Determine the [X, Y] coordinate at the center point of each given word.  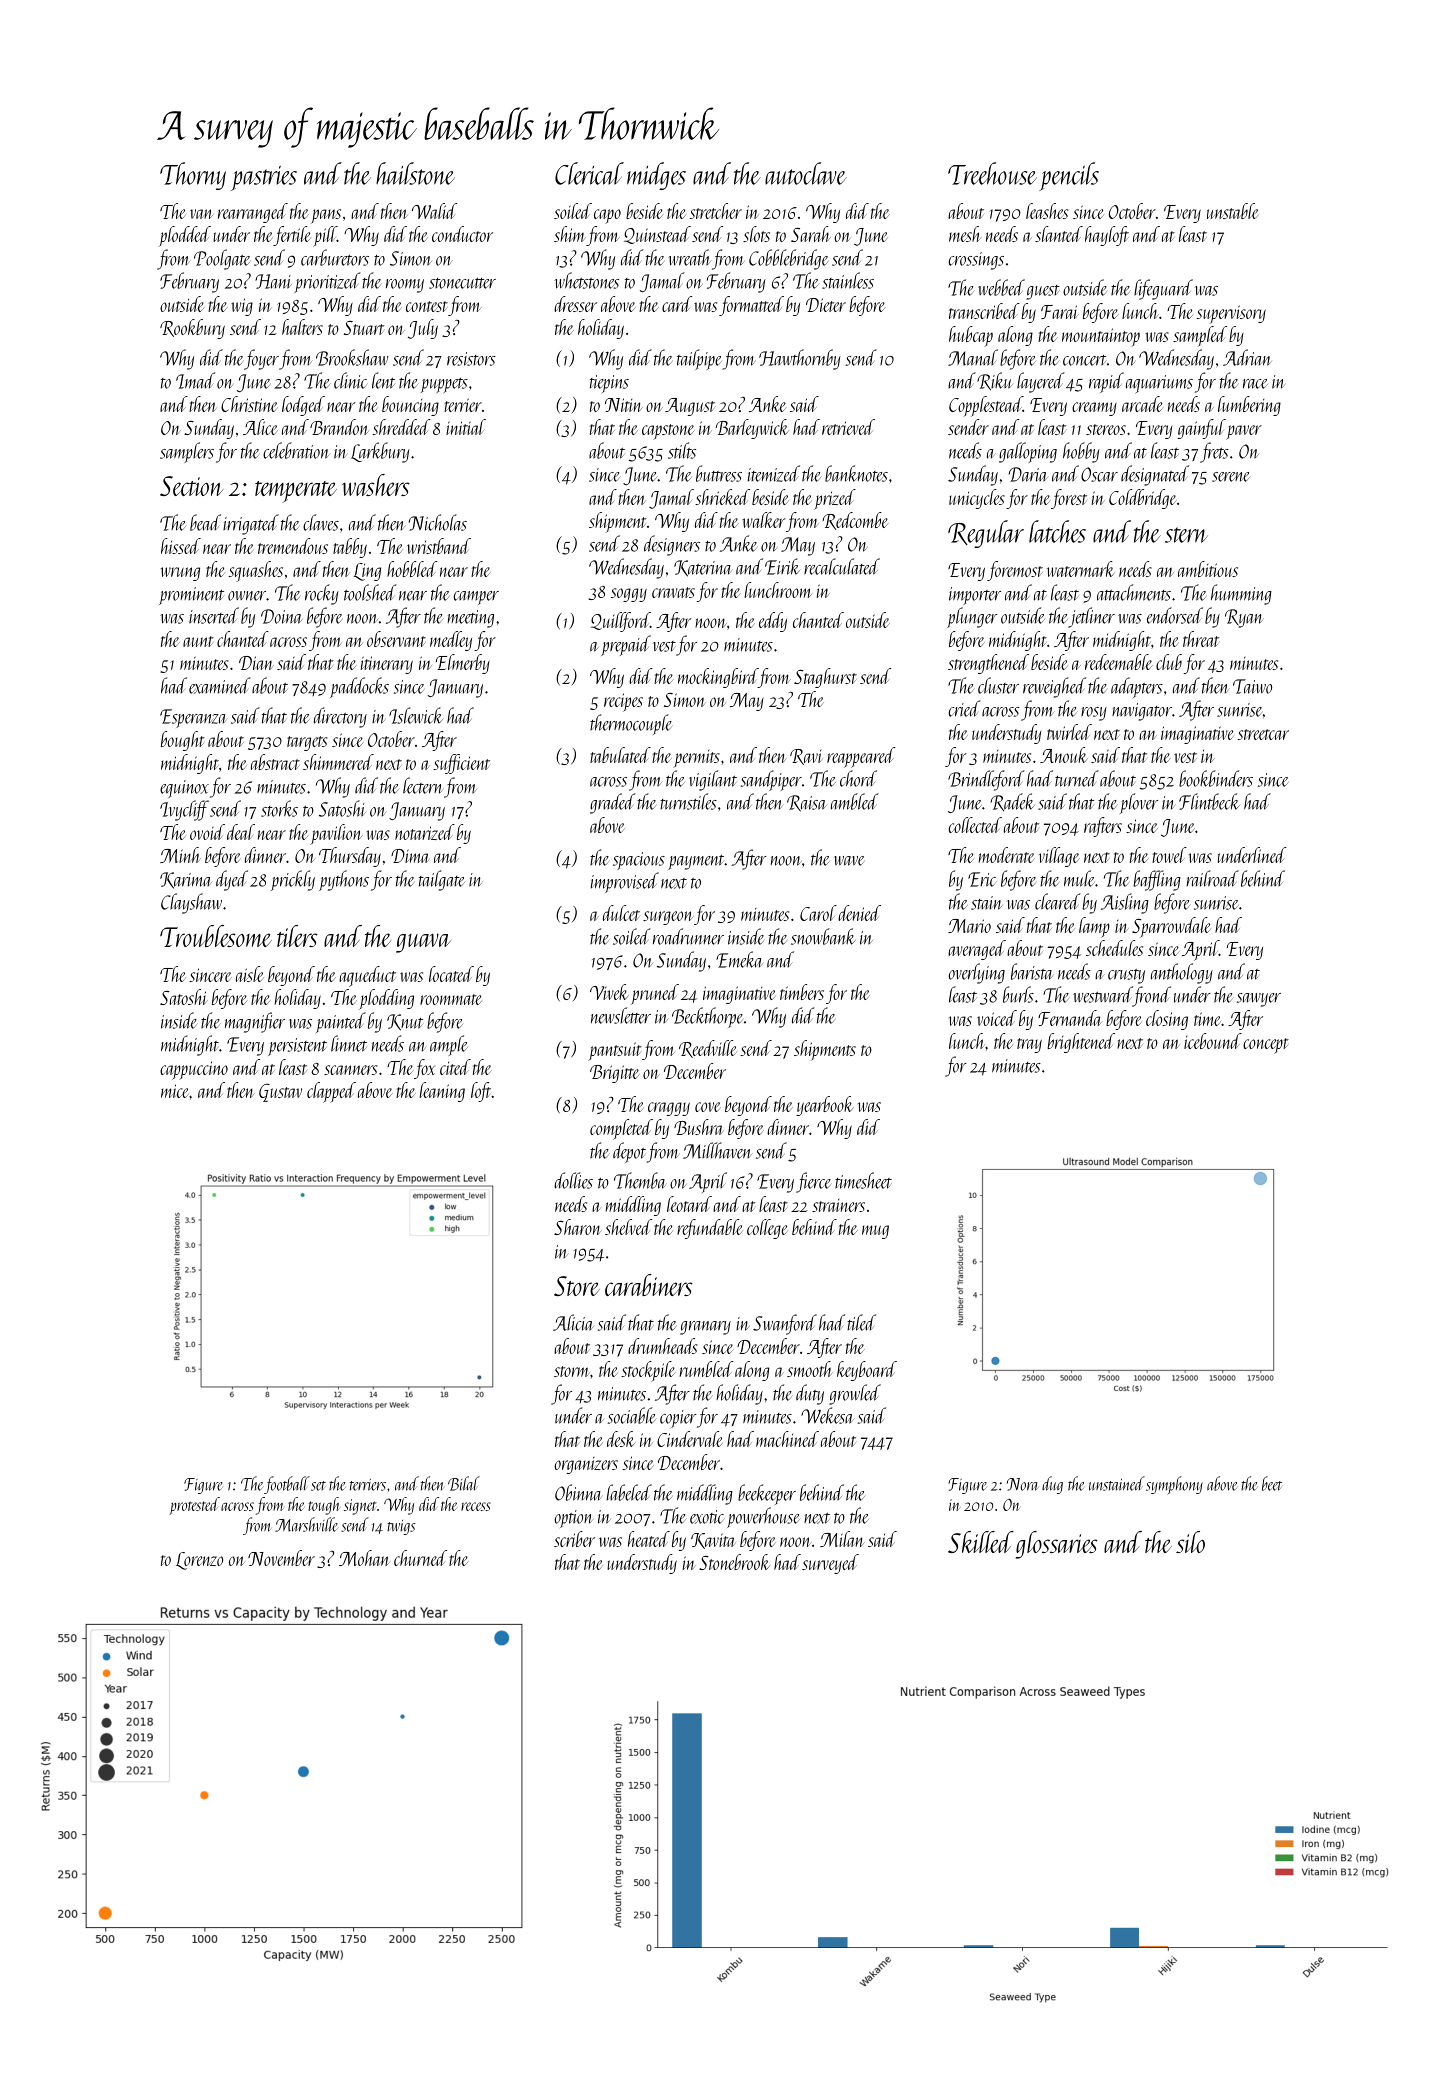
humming [1241, 594]
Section [191, 486]
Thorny [193, 176]
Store [577, 1286]
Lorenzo [199, 1561]
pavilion [336, 834]
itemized [774, 473]
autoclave [806, 173]
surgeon [668, 918]
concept [1266, 1046]
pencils [1069, 176]
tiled [861, 1322]
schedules [1114, 948]
